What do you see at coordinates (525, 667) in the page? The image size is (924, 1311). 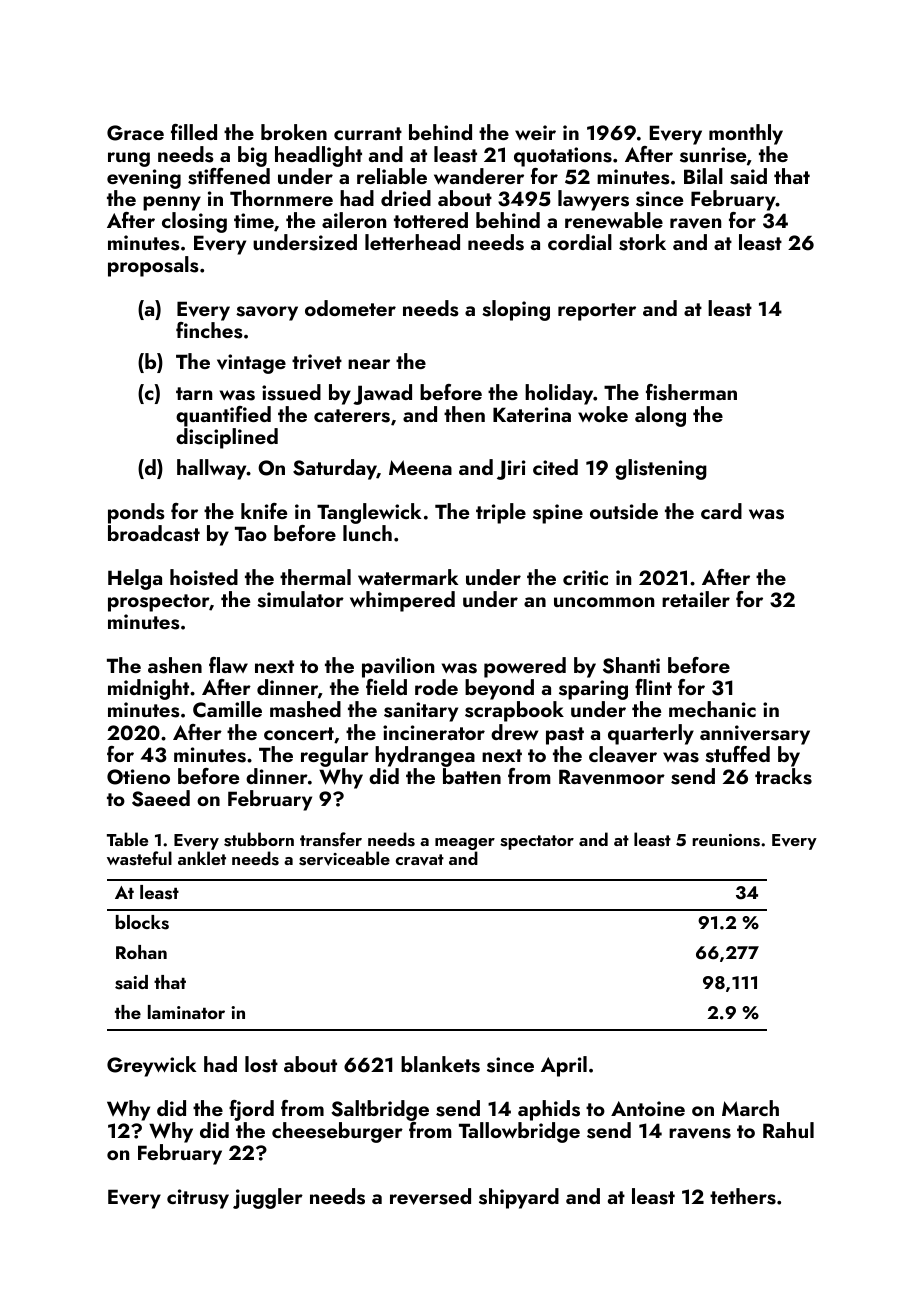 I see `powered` at bounding box center [525, 667].
